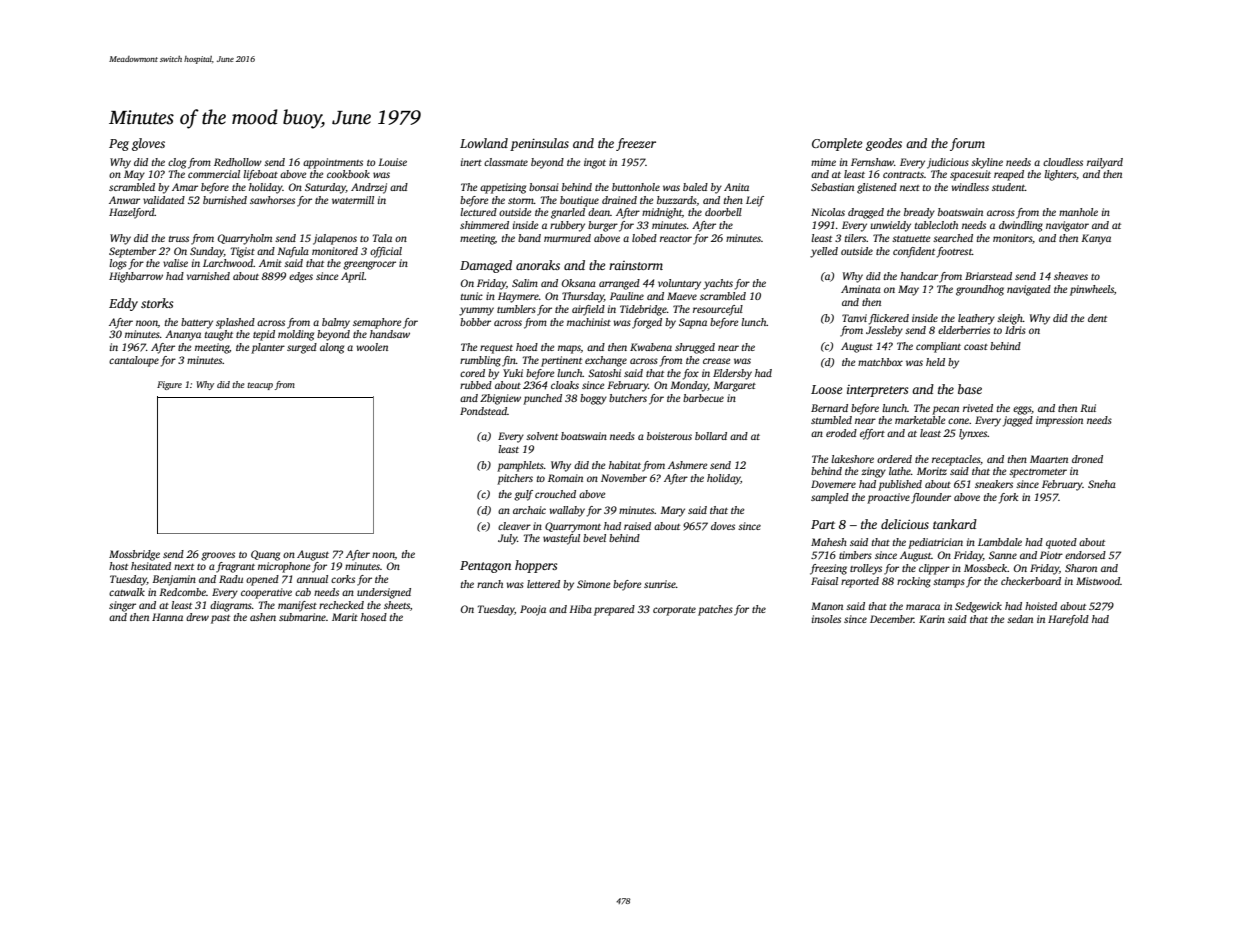  Describe the element at coordinates (353, 200) in the screenshot. I see `watermill` at that location.
